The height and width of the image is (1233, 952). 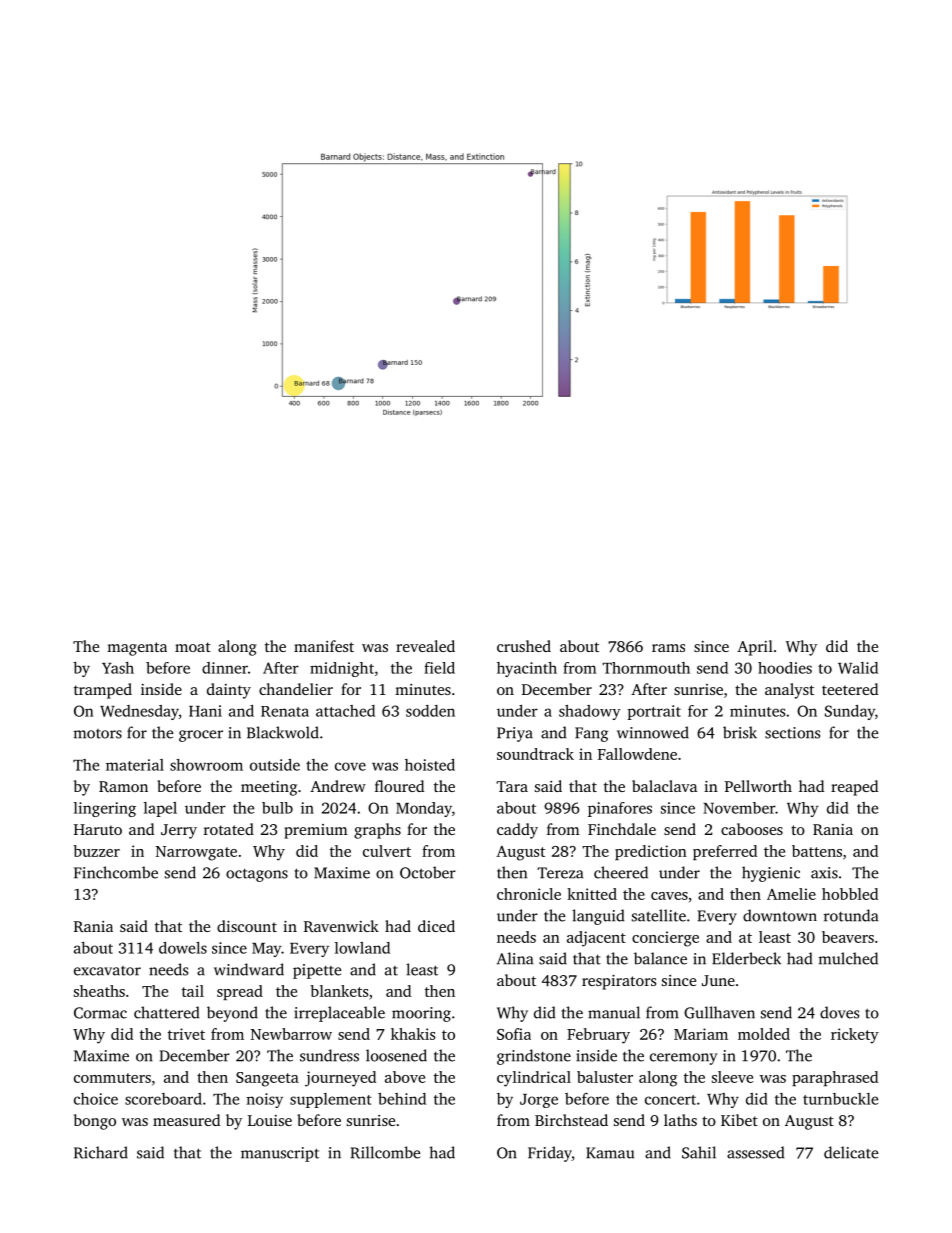 I want to click on manuscript, so click(x=280, y=1154).
